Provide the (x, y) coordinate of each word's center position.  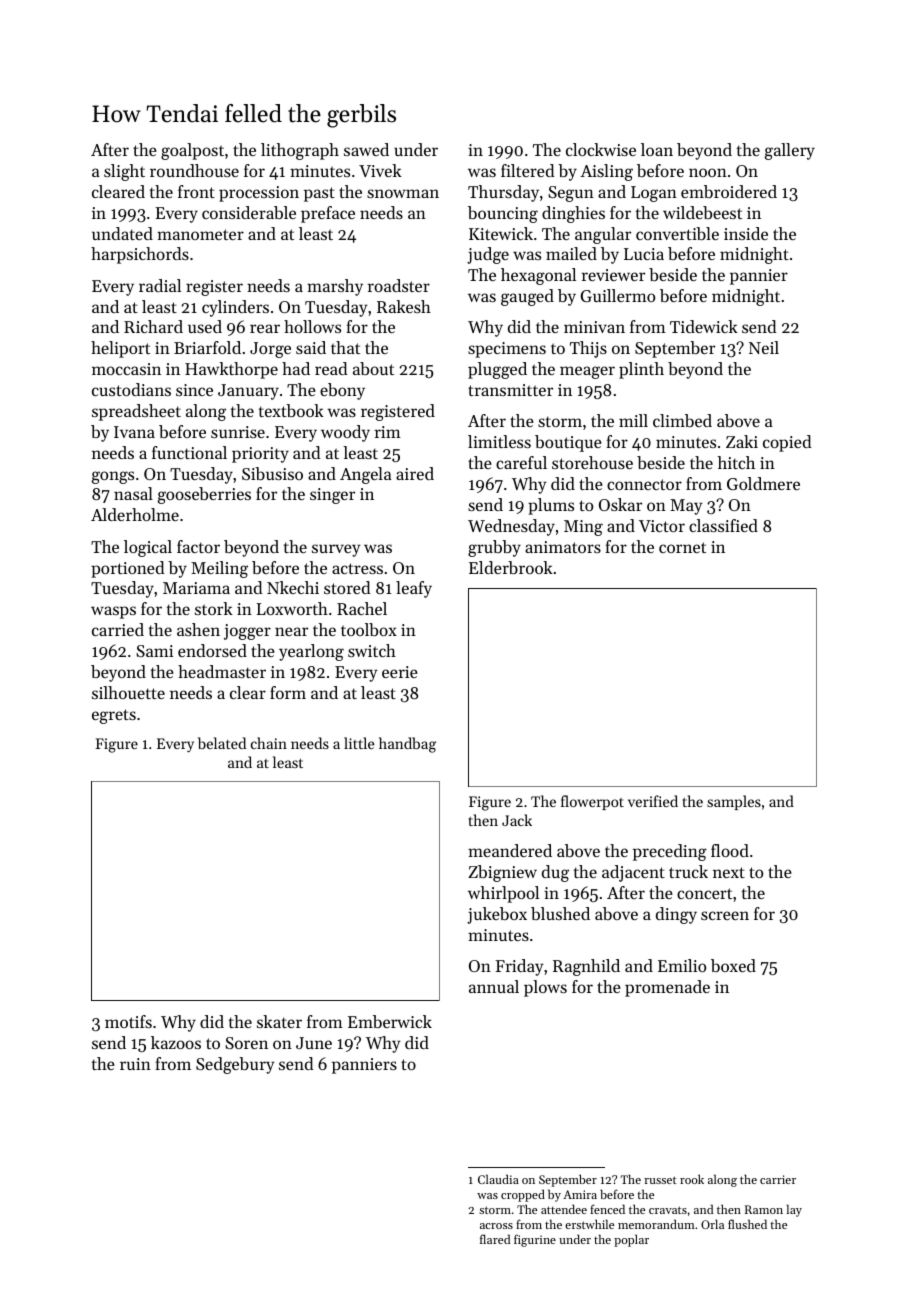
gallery (790, 151)
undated (122, 233)
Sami (154, 651)
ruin (135, 1064)
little (359, 743)
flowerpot (592, 802)
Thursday (503, 193)
